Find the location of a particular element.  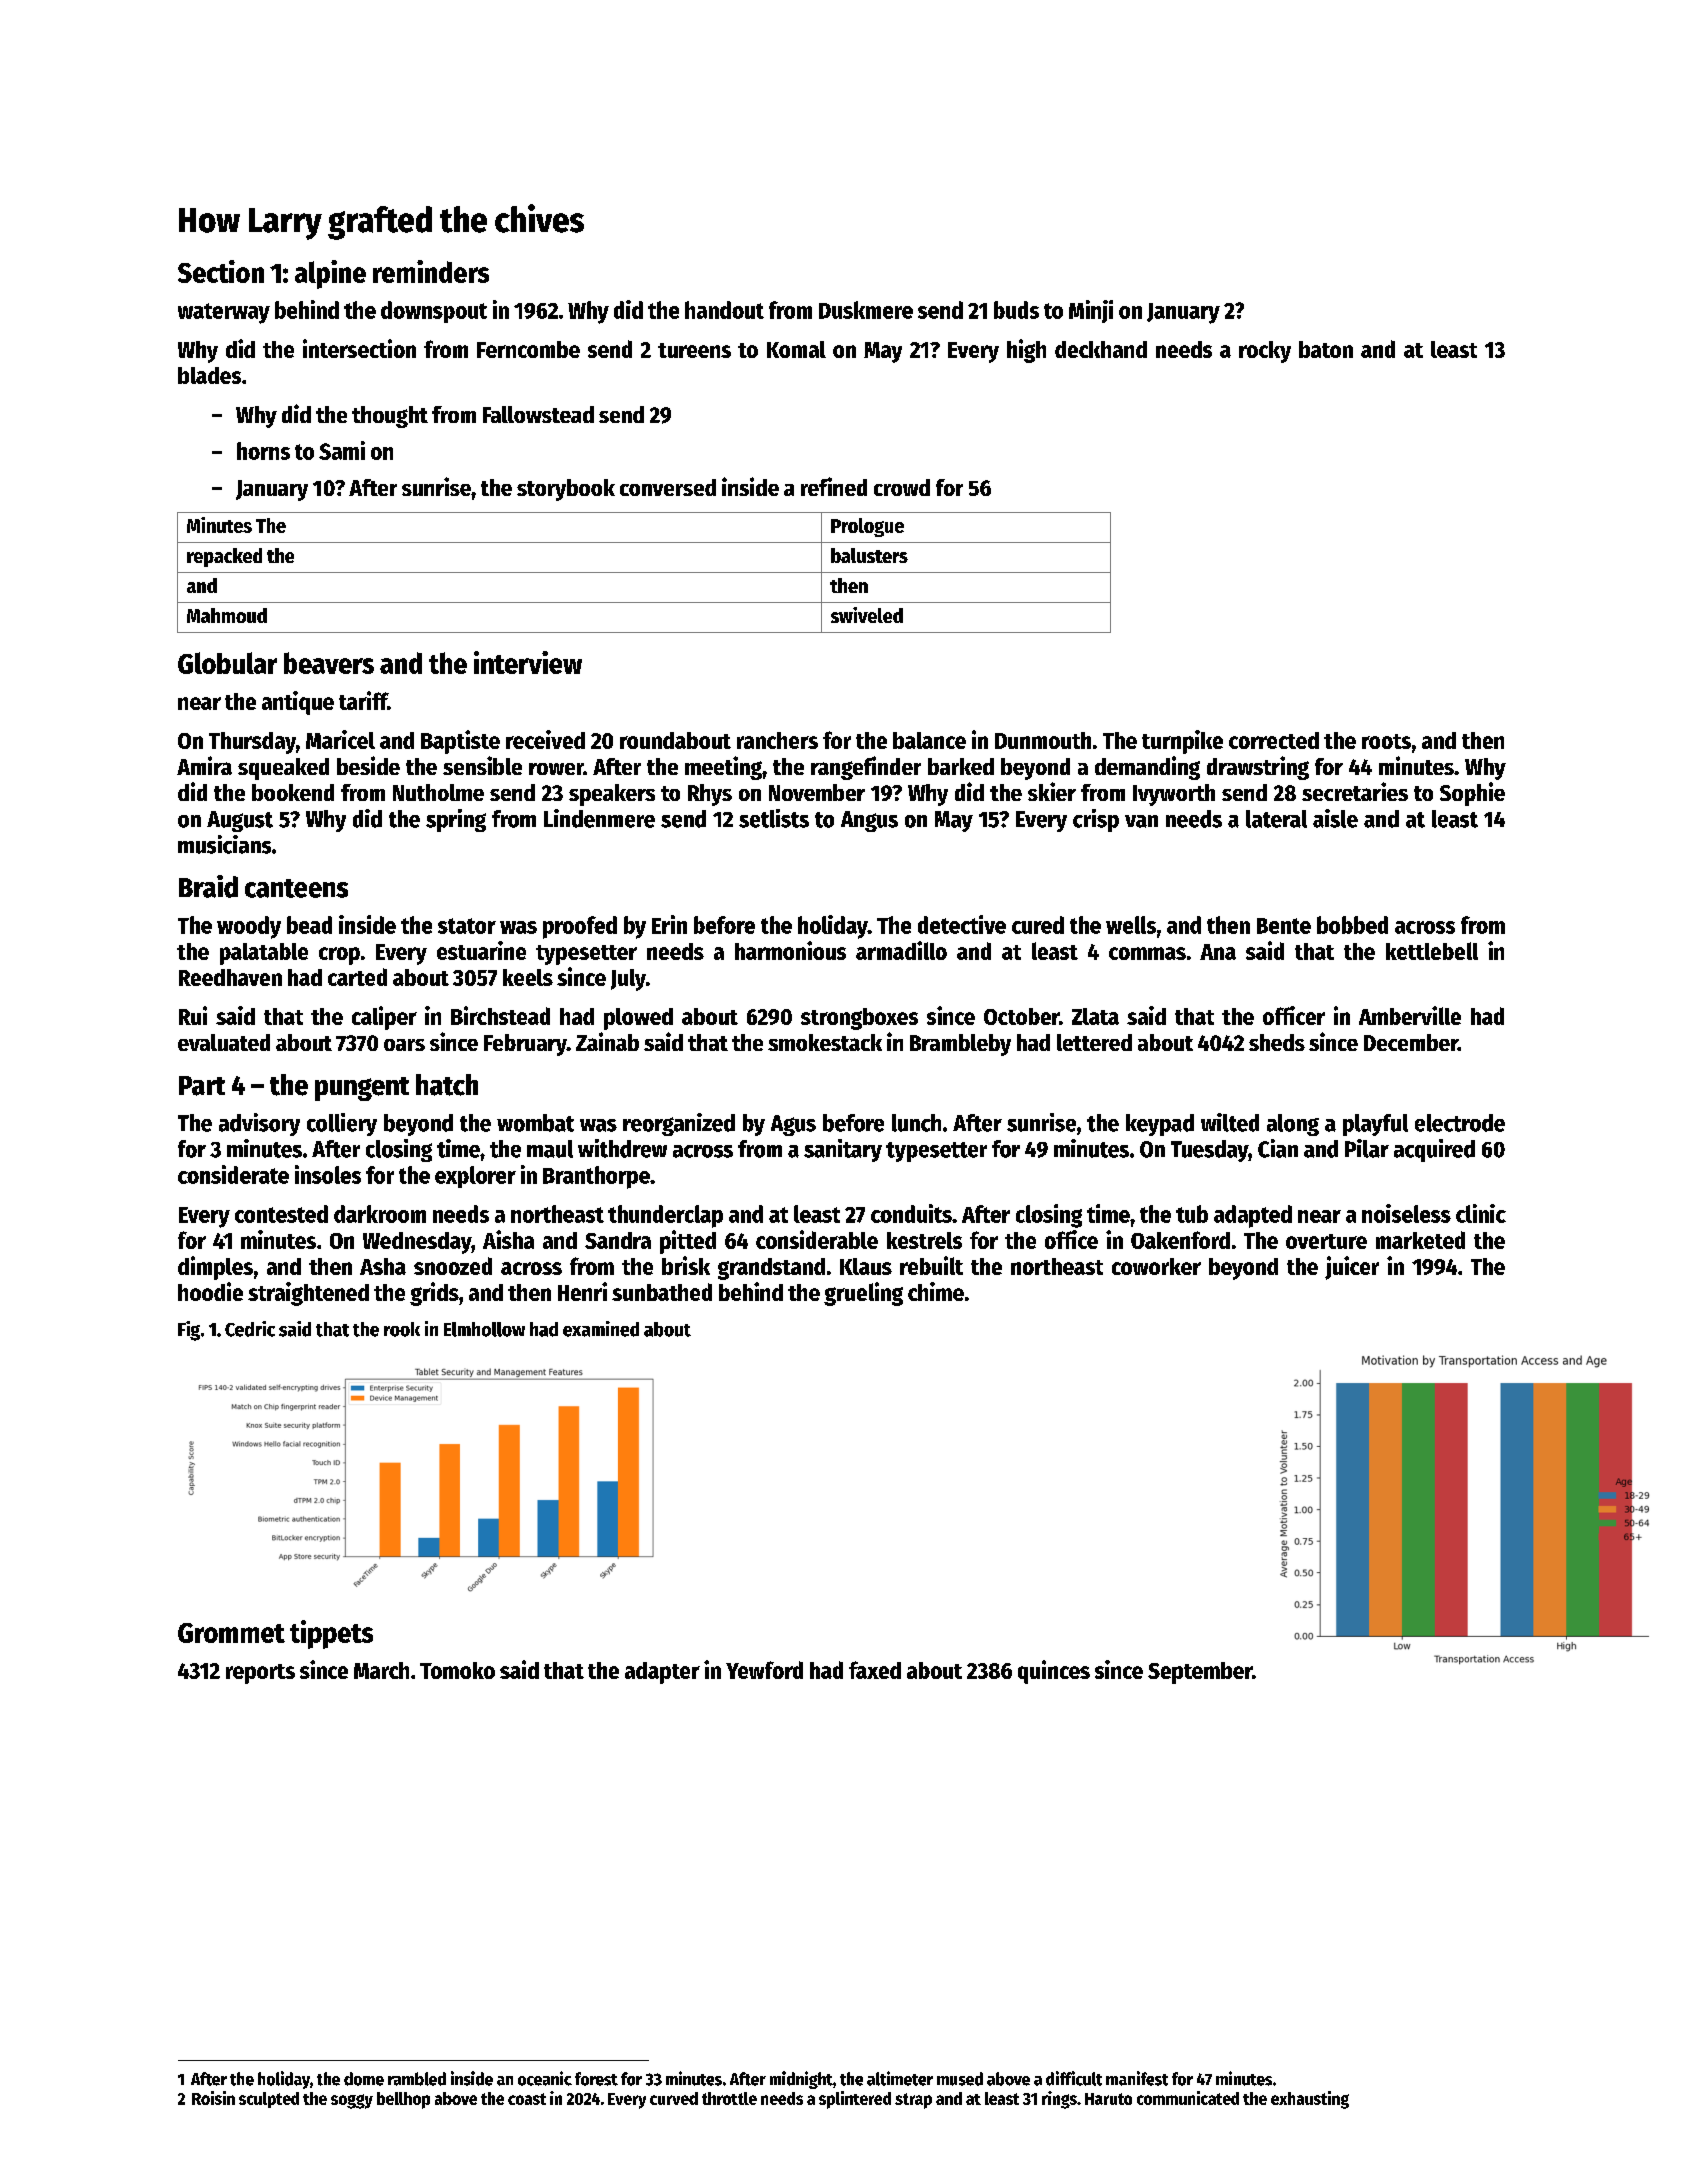

baton is located at coordinates (1326, 349).
